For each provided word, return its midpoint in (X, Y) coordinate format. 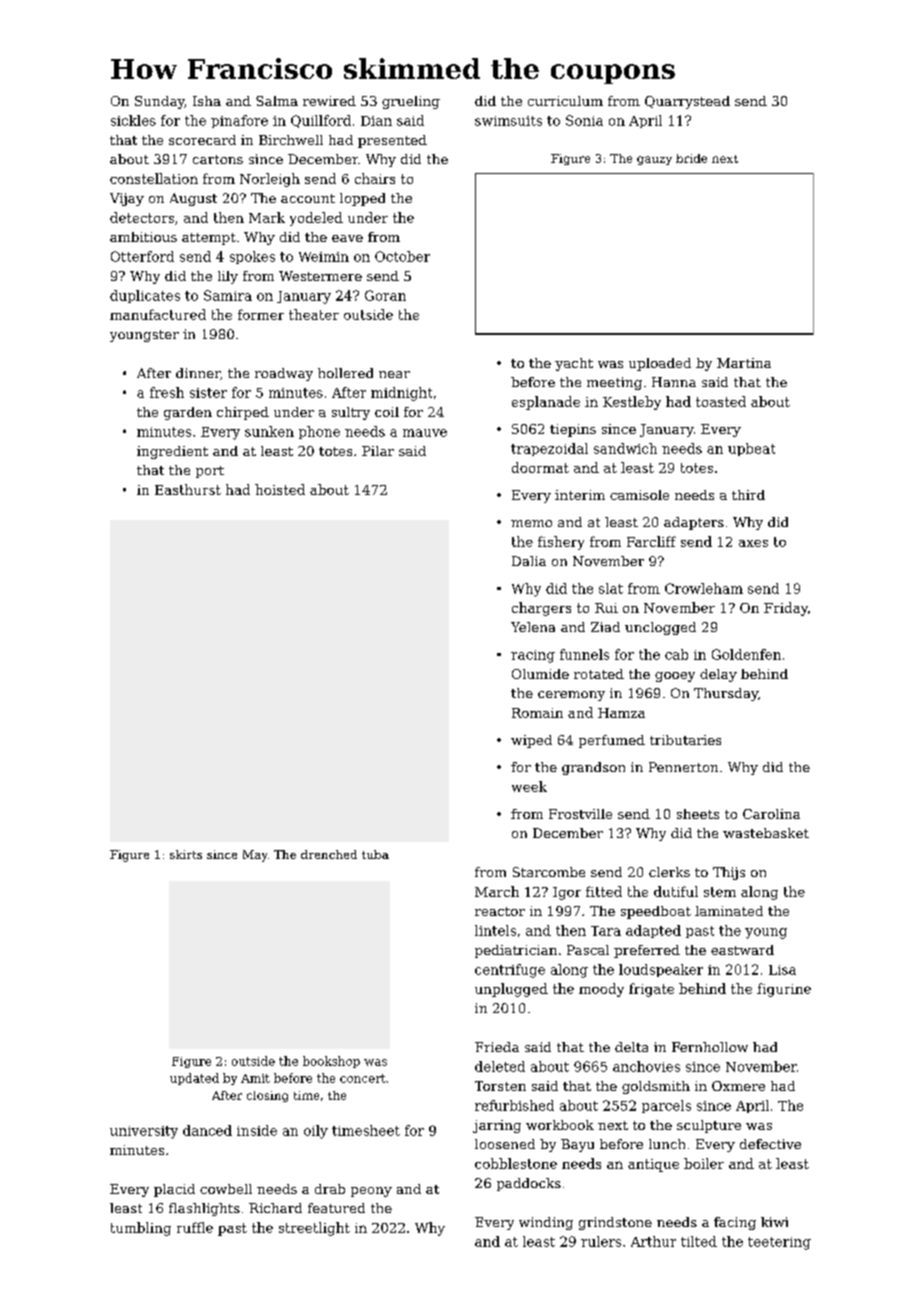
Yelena (533, 627)
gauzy (654, 160)
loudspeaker (661, 970)
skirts (186, 854)
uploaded (660, 364)
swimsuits (508, 121)
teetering (779, 1243)
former (261, 314)
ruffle (195, 1227)
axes (753, 543)
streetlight (314, 1229)
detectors (142, 217)
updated (194, 1079)
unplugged (511, 990)
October (402, 256)
